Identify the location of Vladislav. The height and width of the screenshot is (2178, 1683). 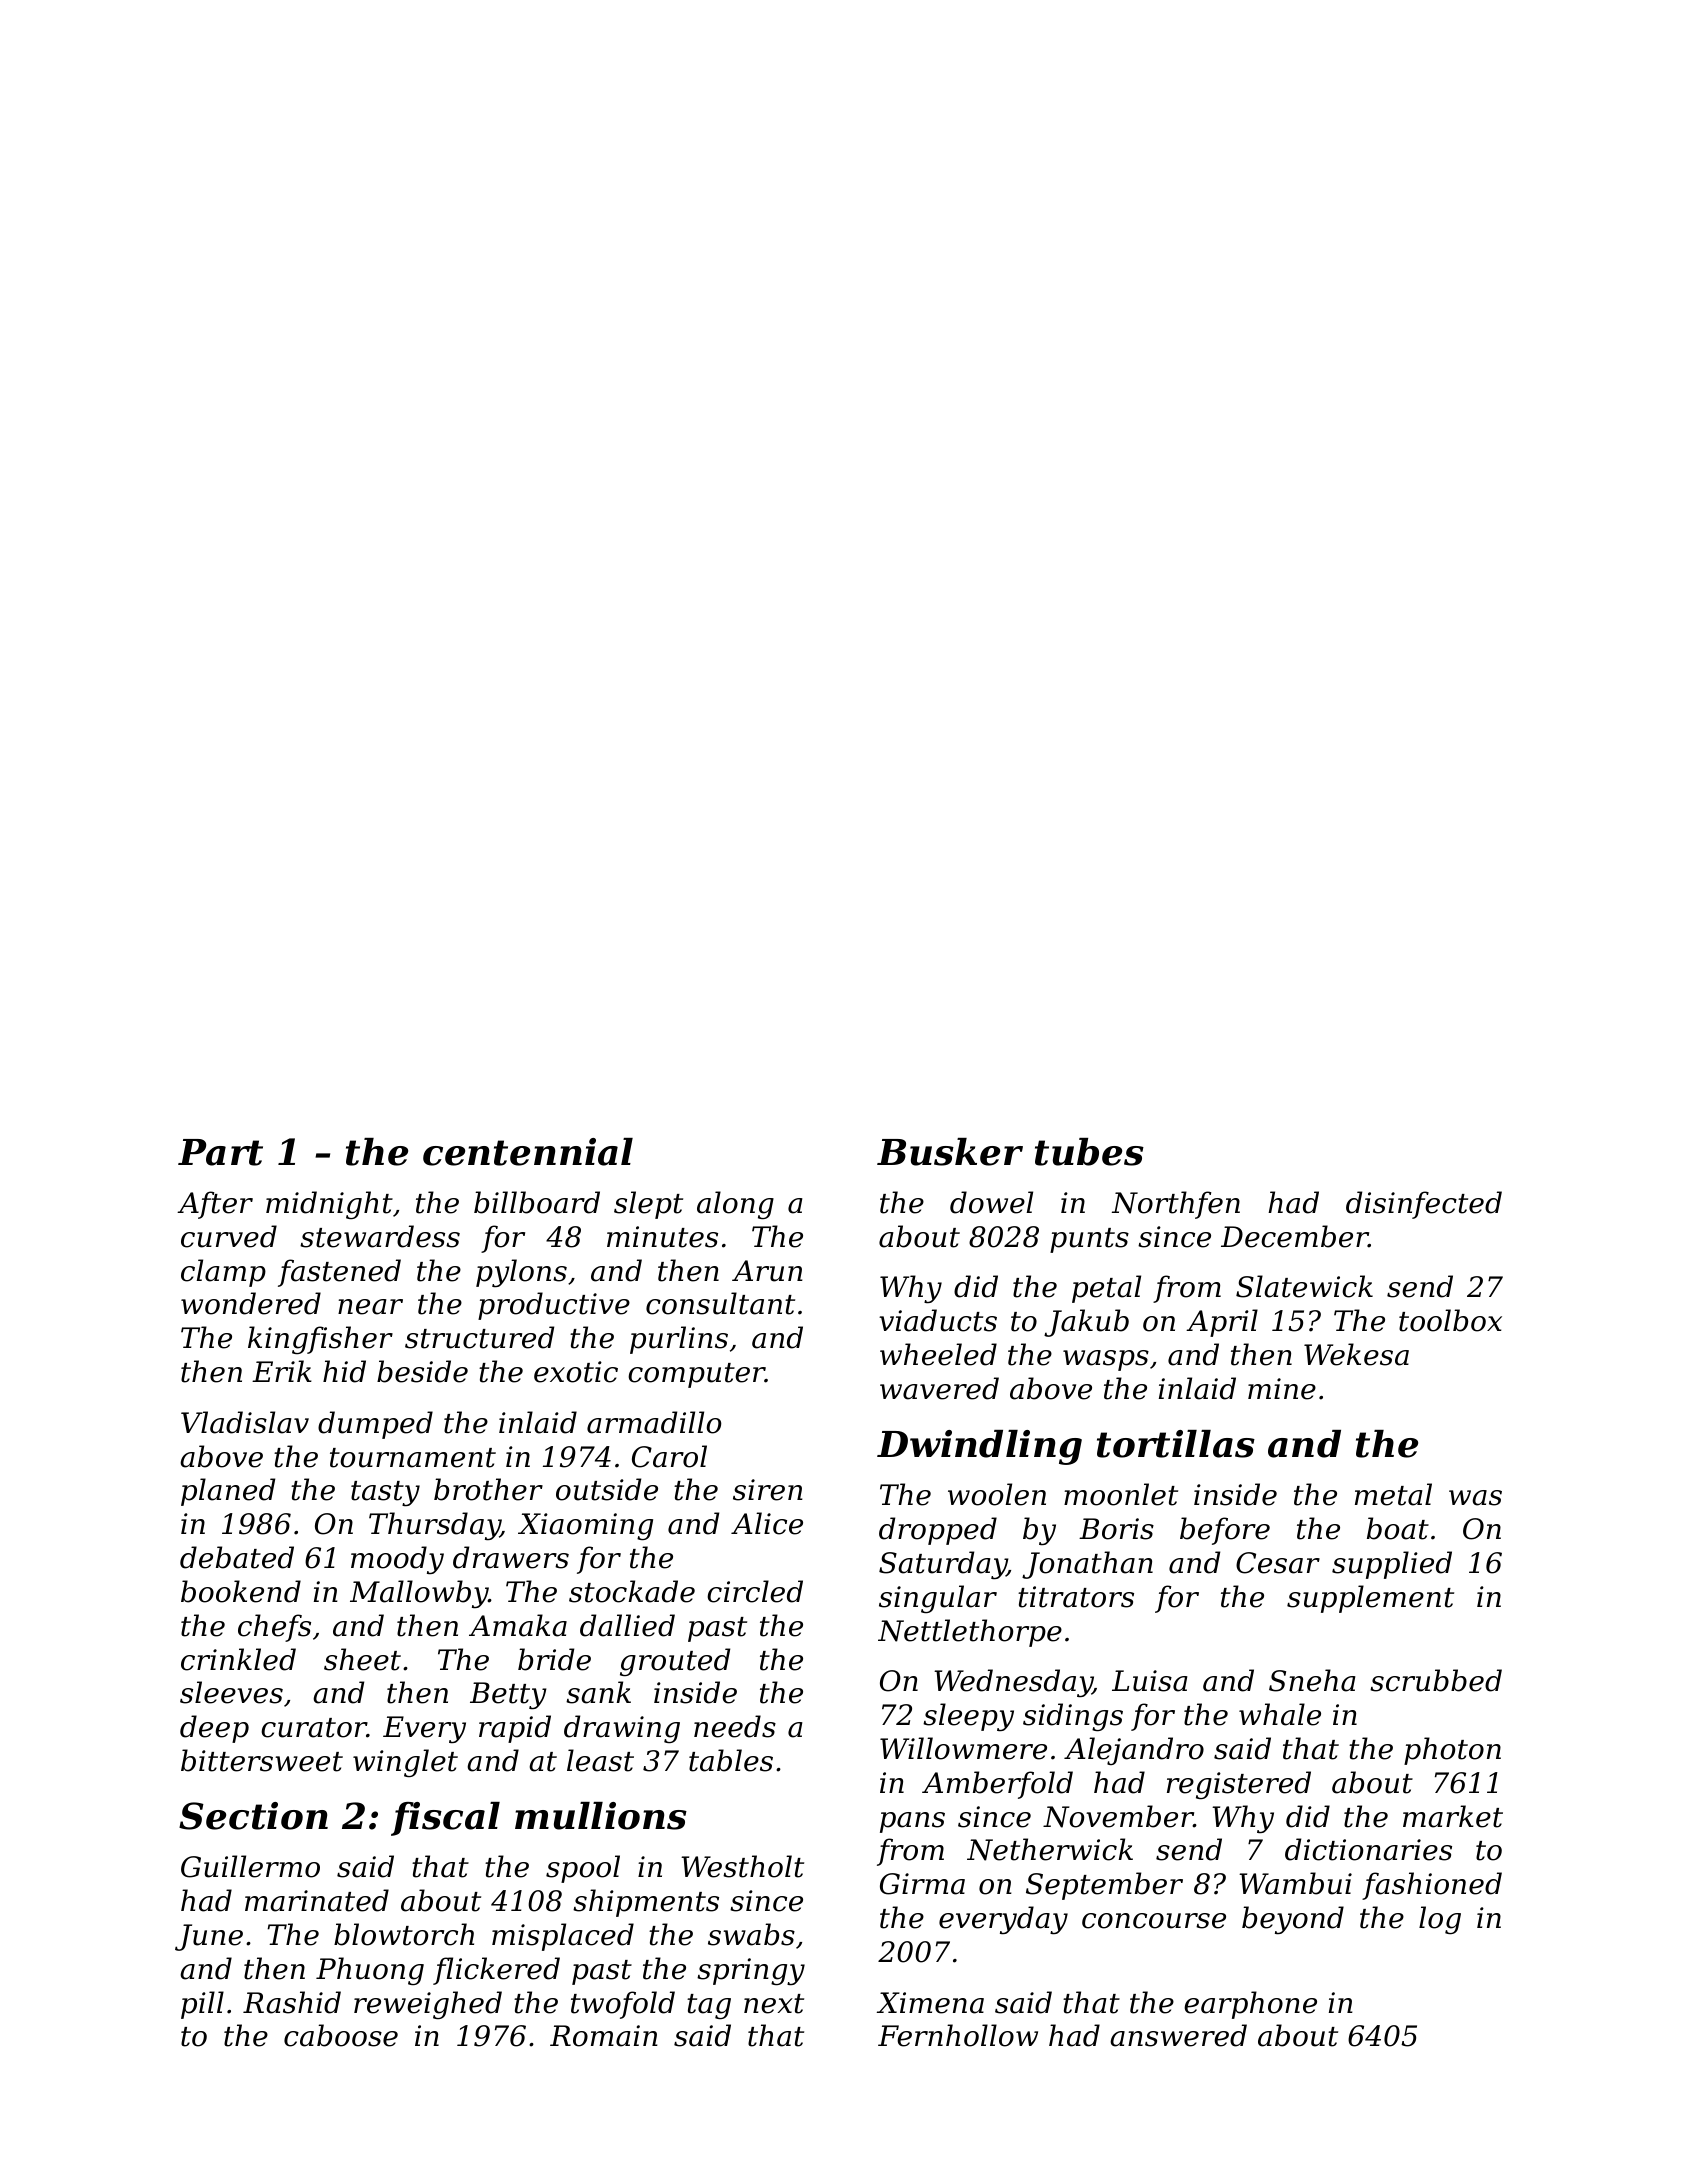
(245, 1422).
